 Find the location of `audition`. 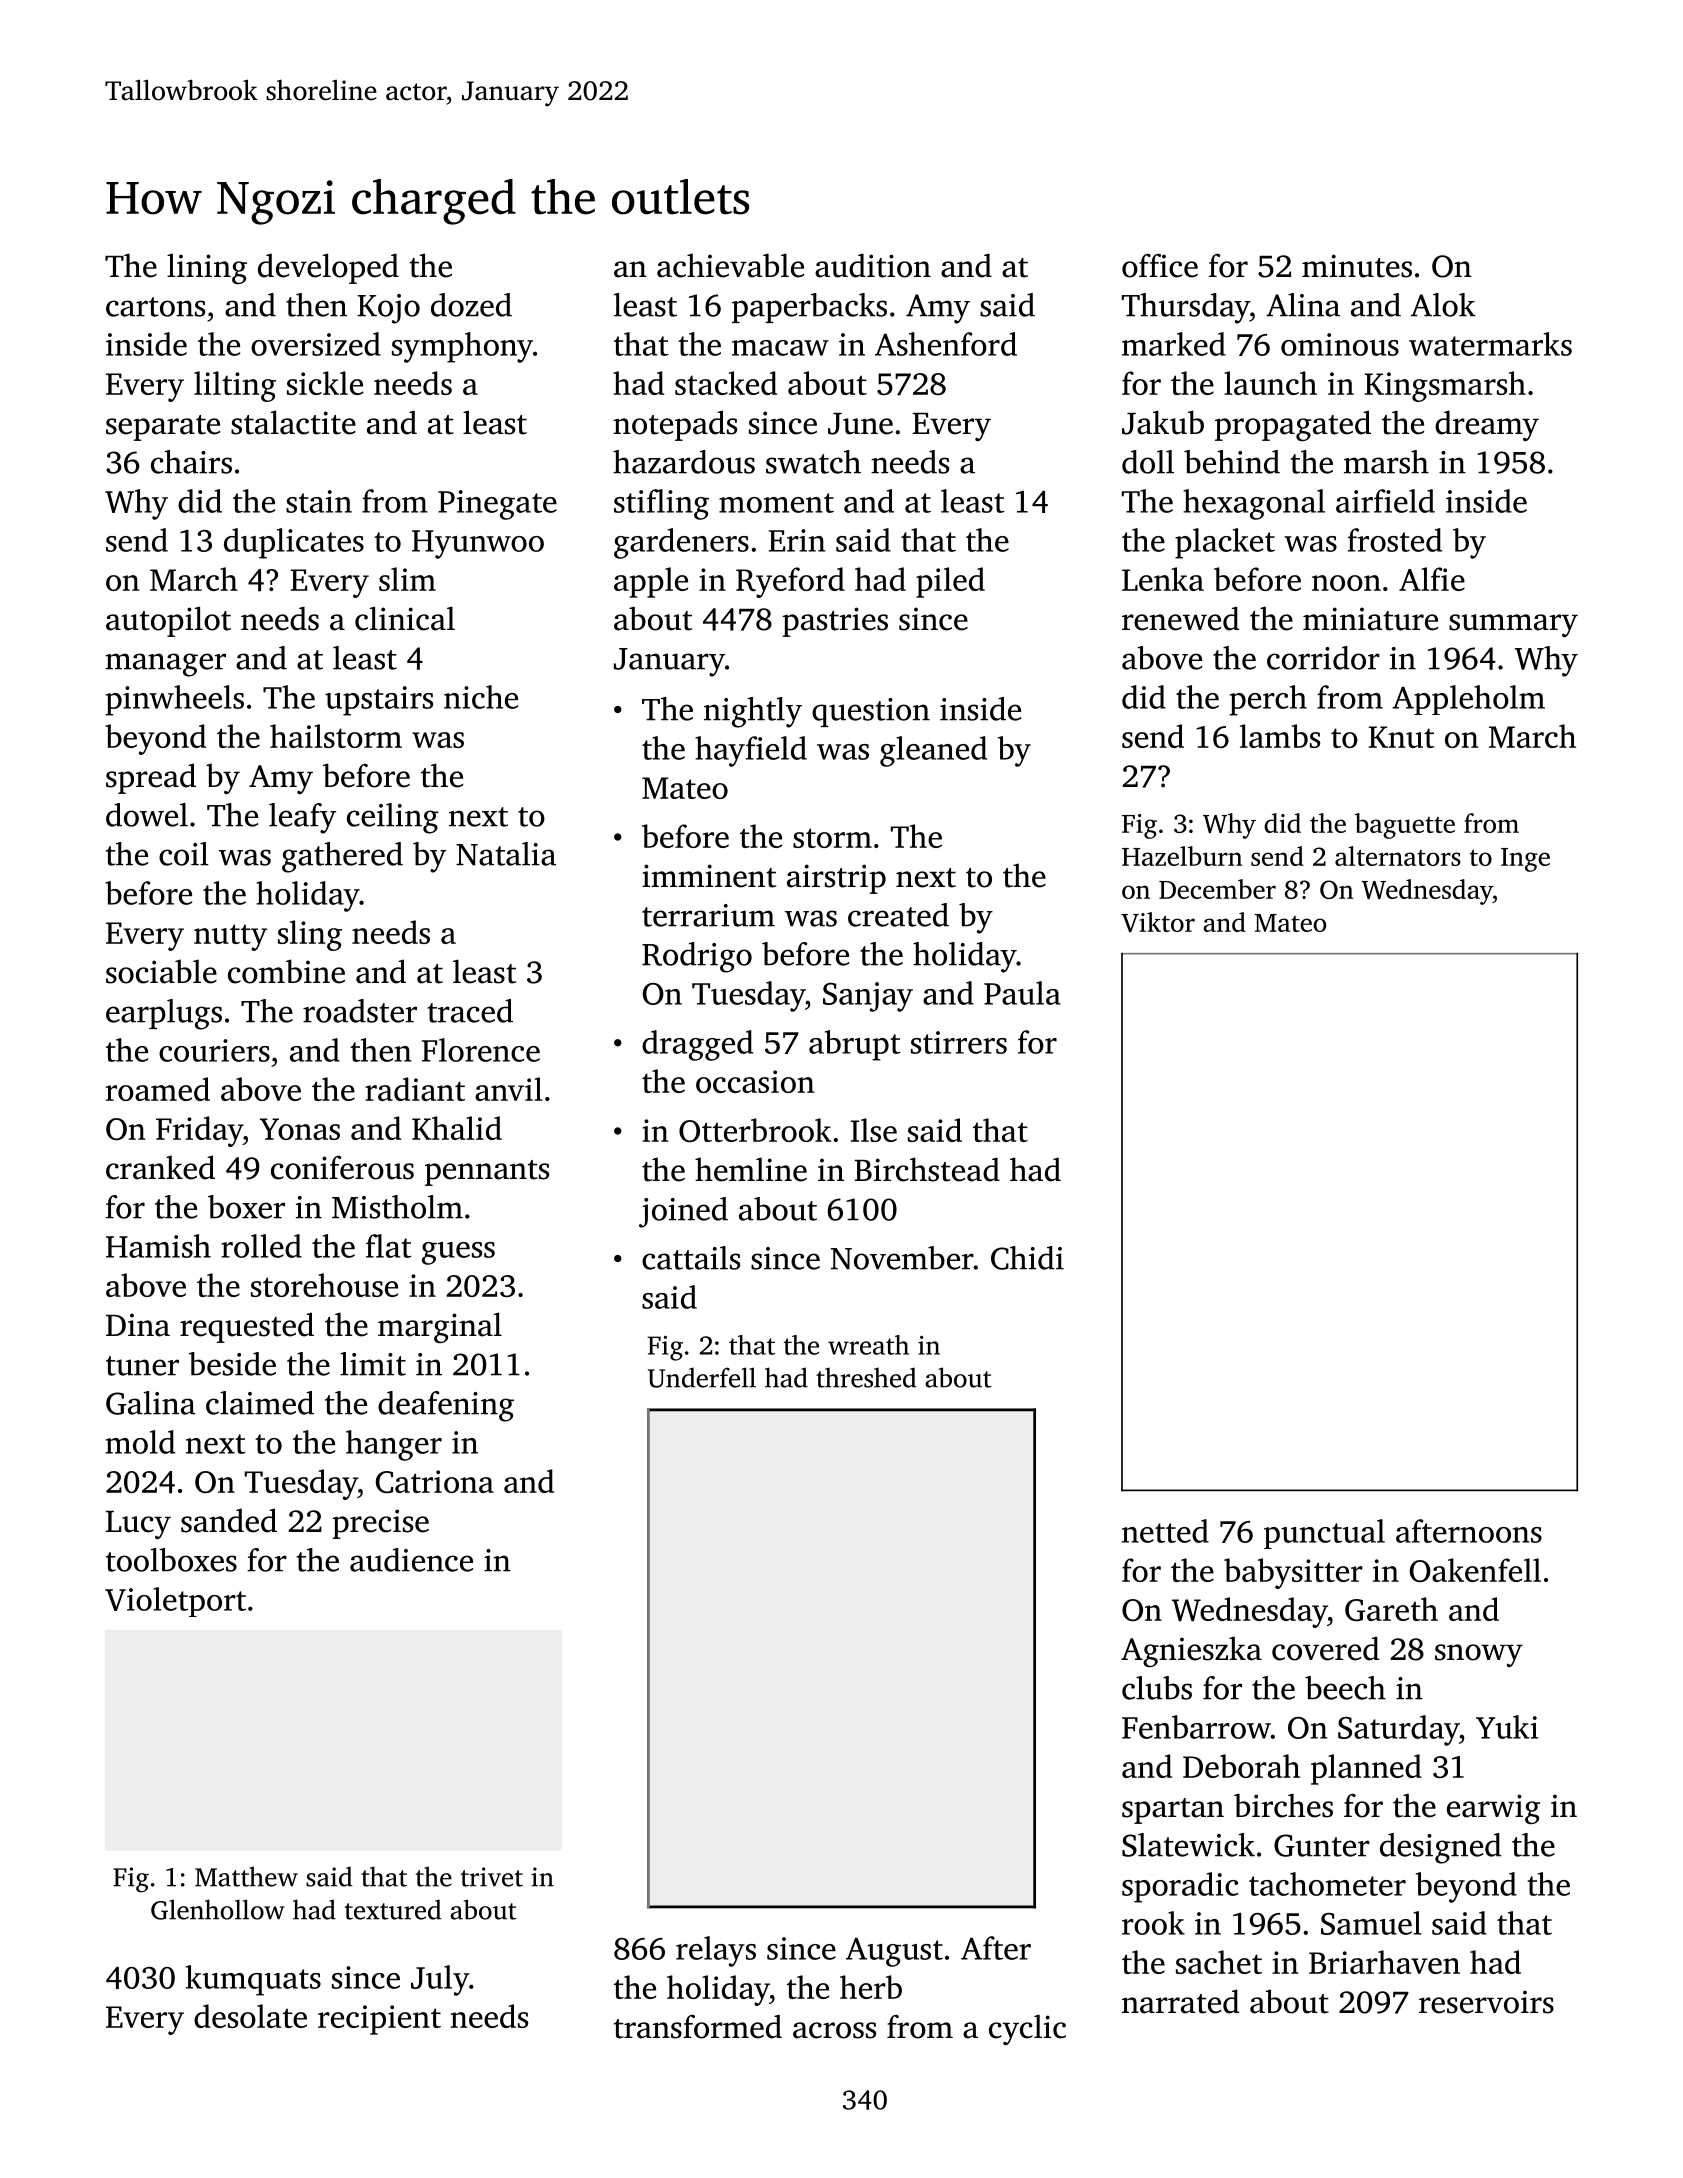

audition is located at coordinates (873, 265).
